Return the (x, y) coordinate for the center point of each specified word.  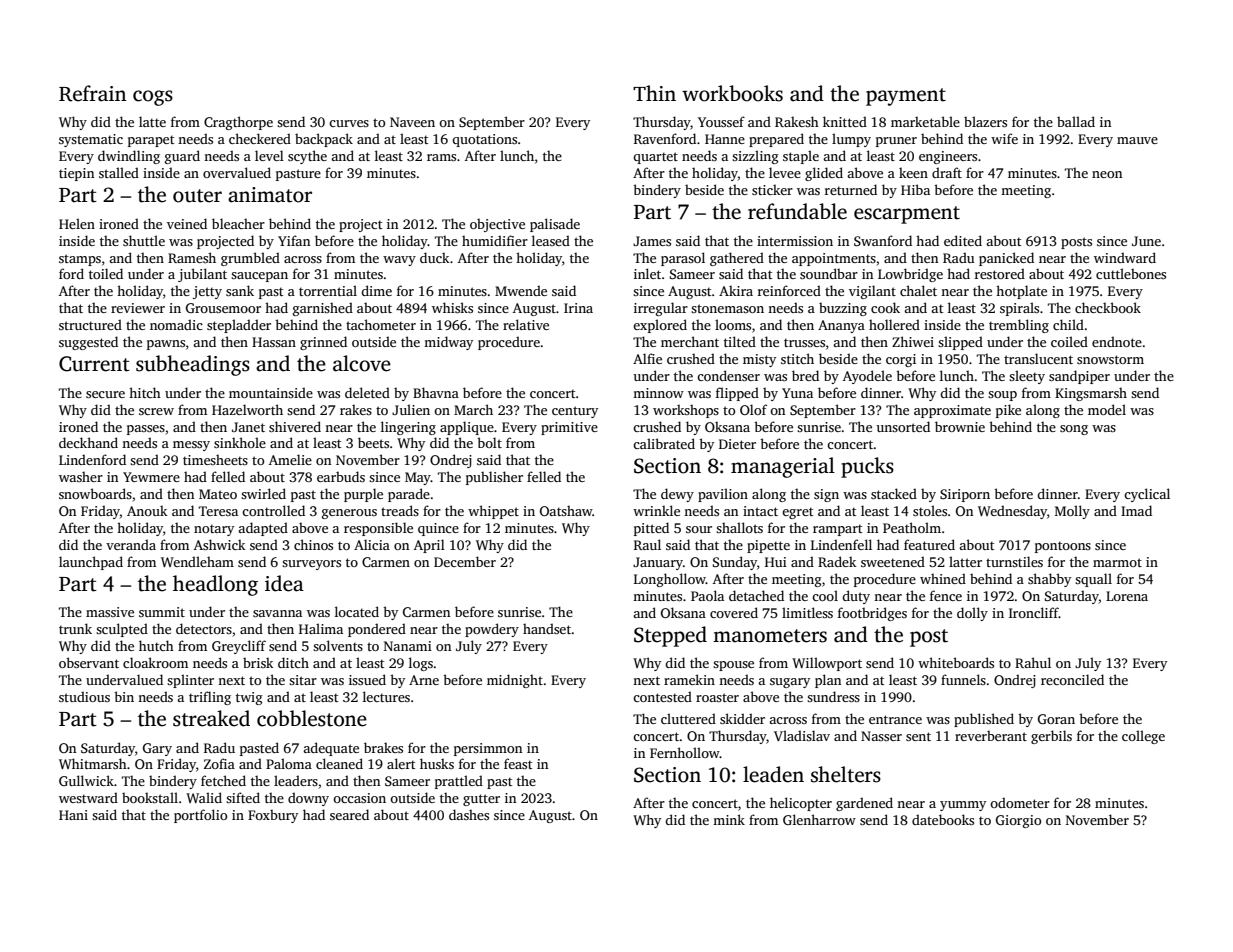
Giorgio (1018, 821)
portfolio (200, 816)
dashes (469, 814)
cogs (153, 98)
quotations (484, 140)
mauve (1137, 140)
